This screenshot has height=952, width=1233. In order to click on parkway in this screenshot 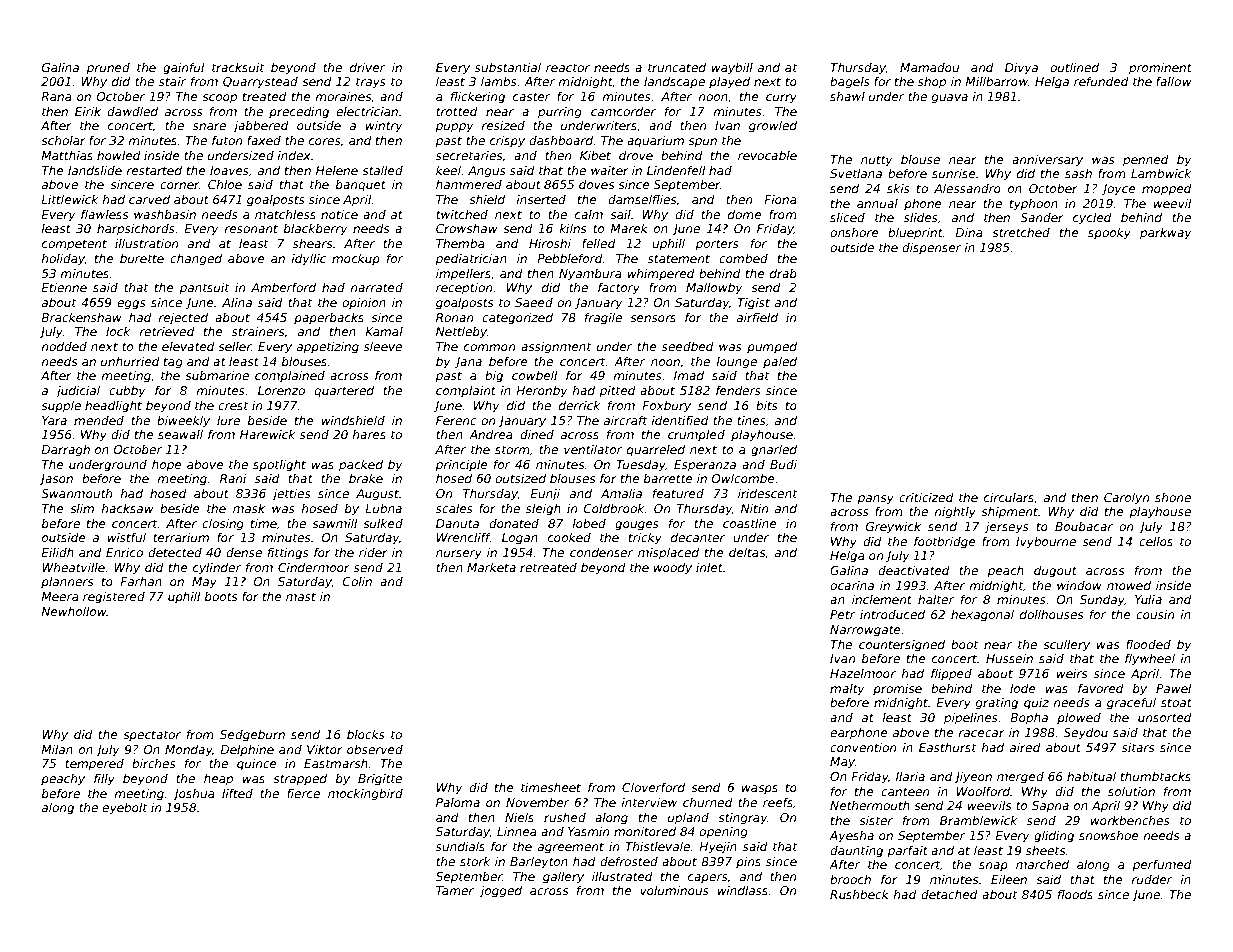, I will do `click(1166, 234)`.
